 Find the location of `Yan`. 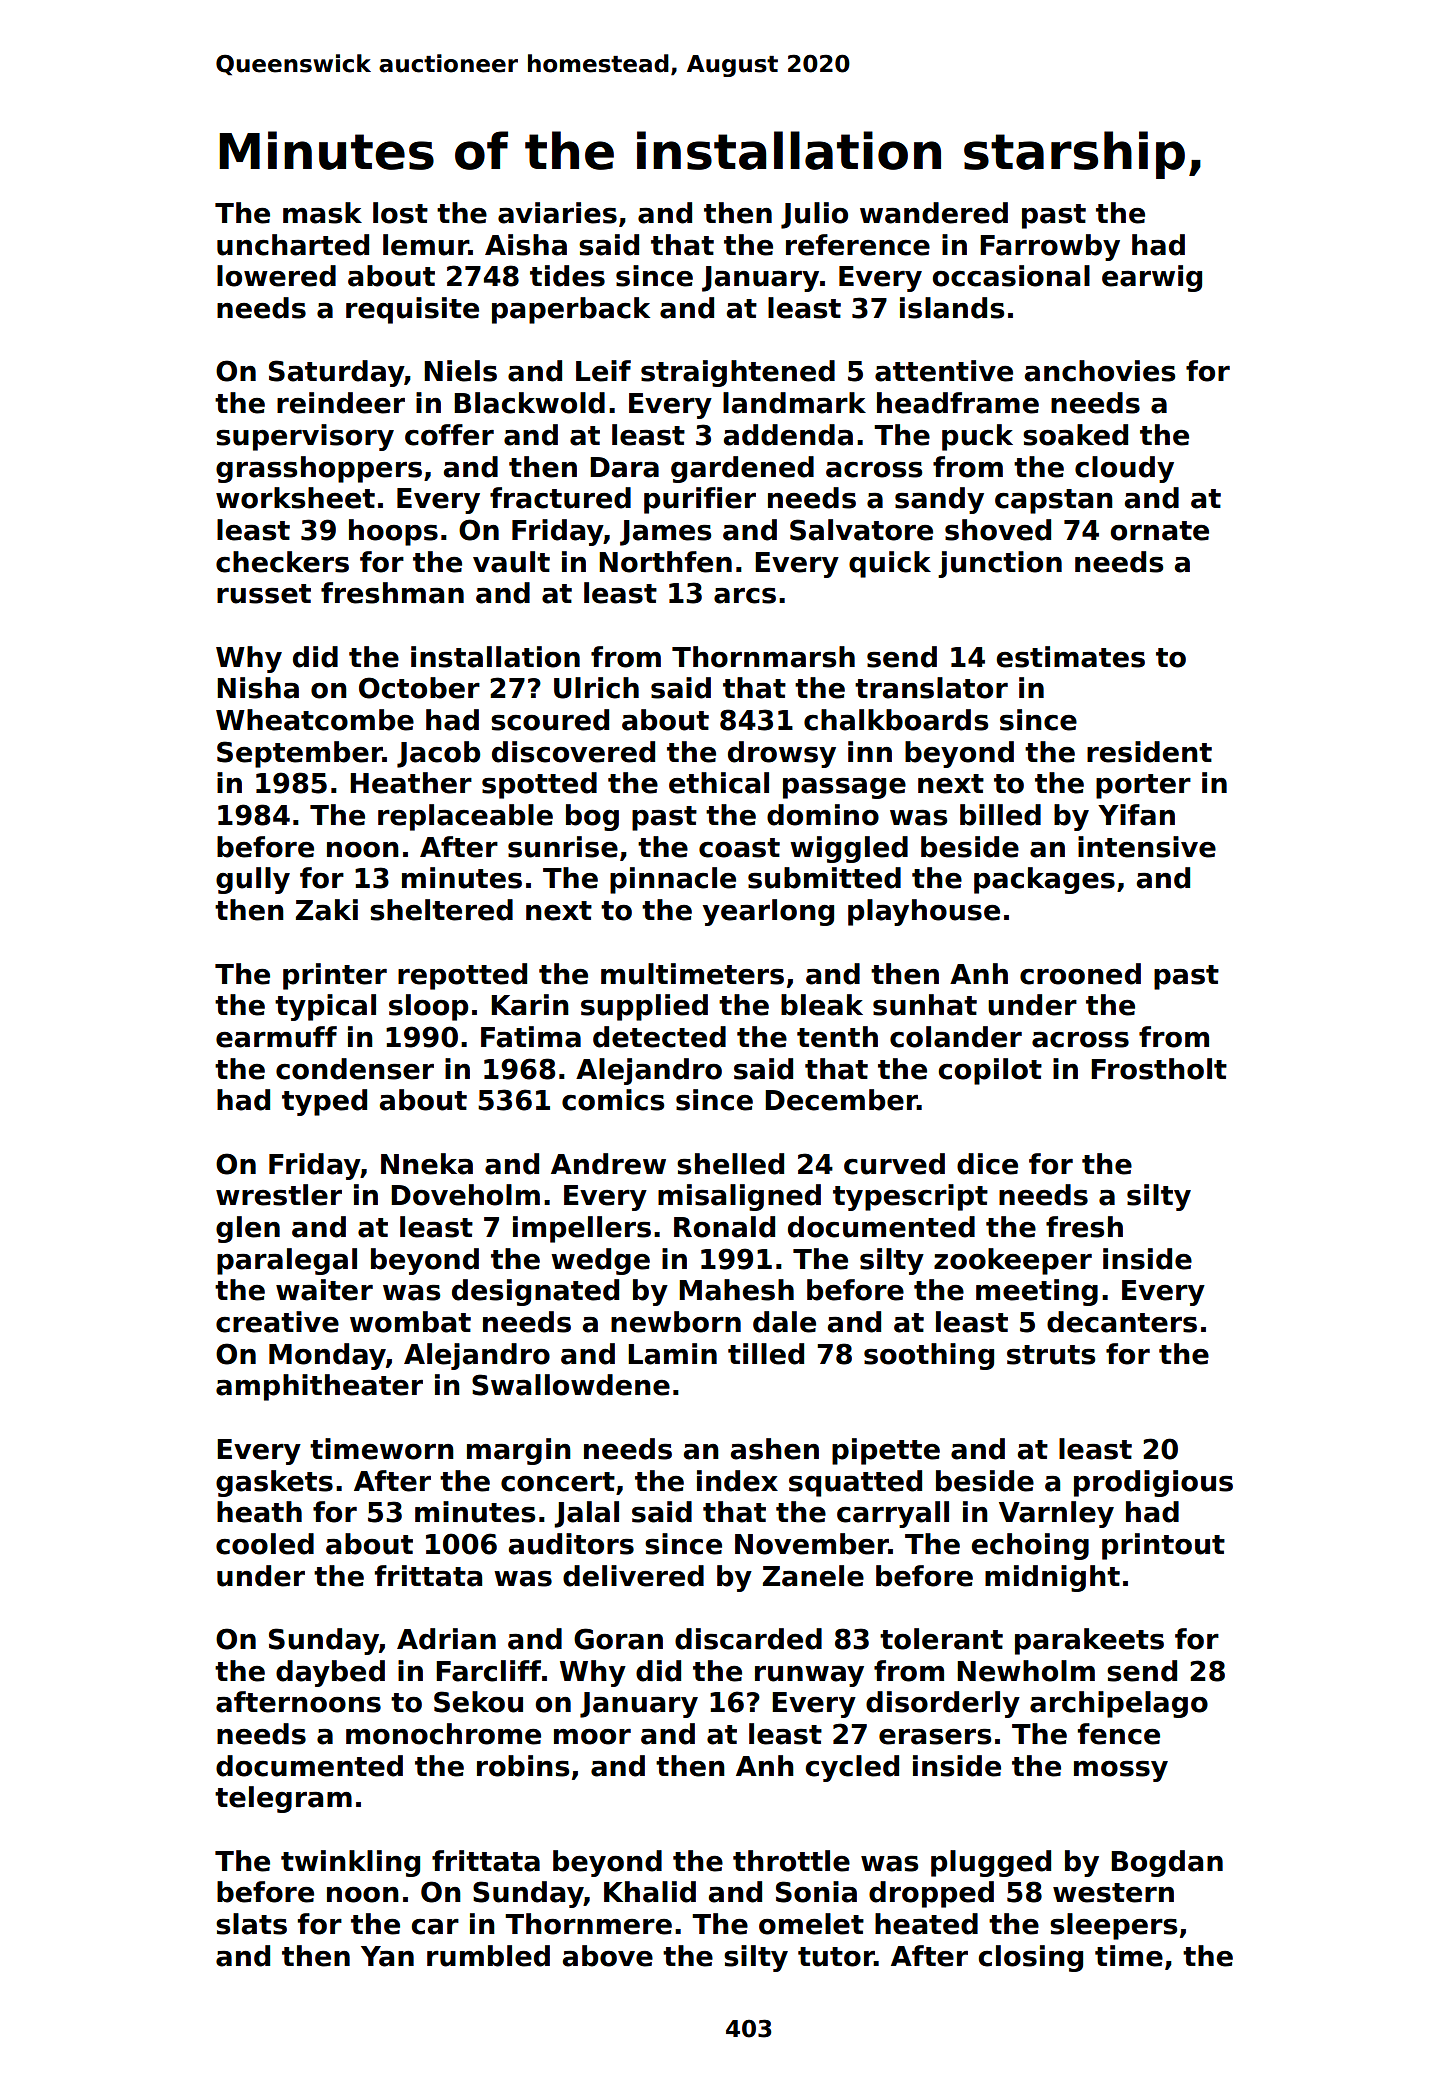

Yan is located at coordinates (387, 1956).
